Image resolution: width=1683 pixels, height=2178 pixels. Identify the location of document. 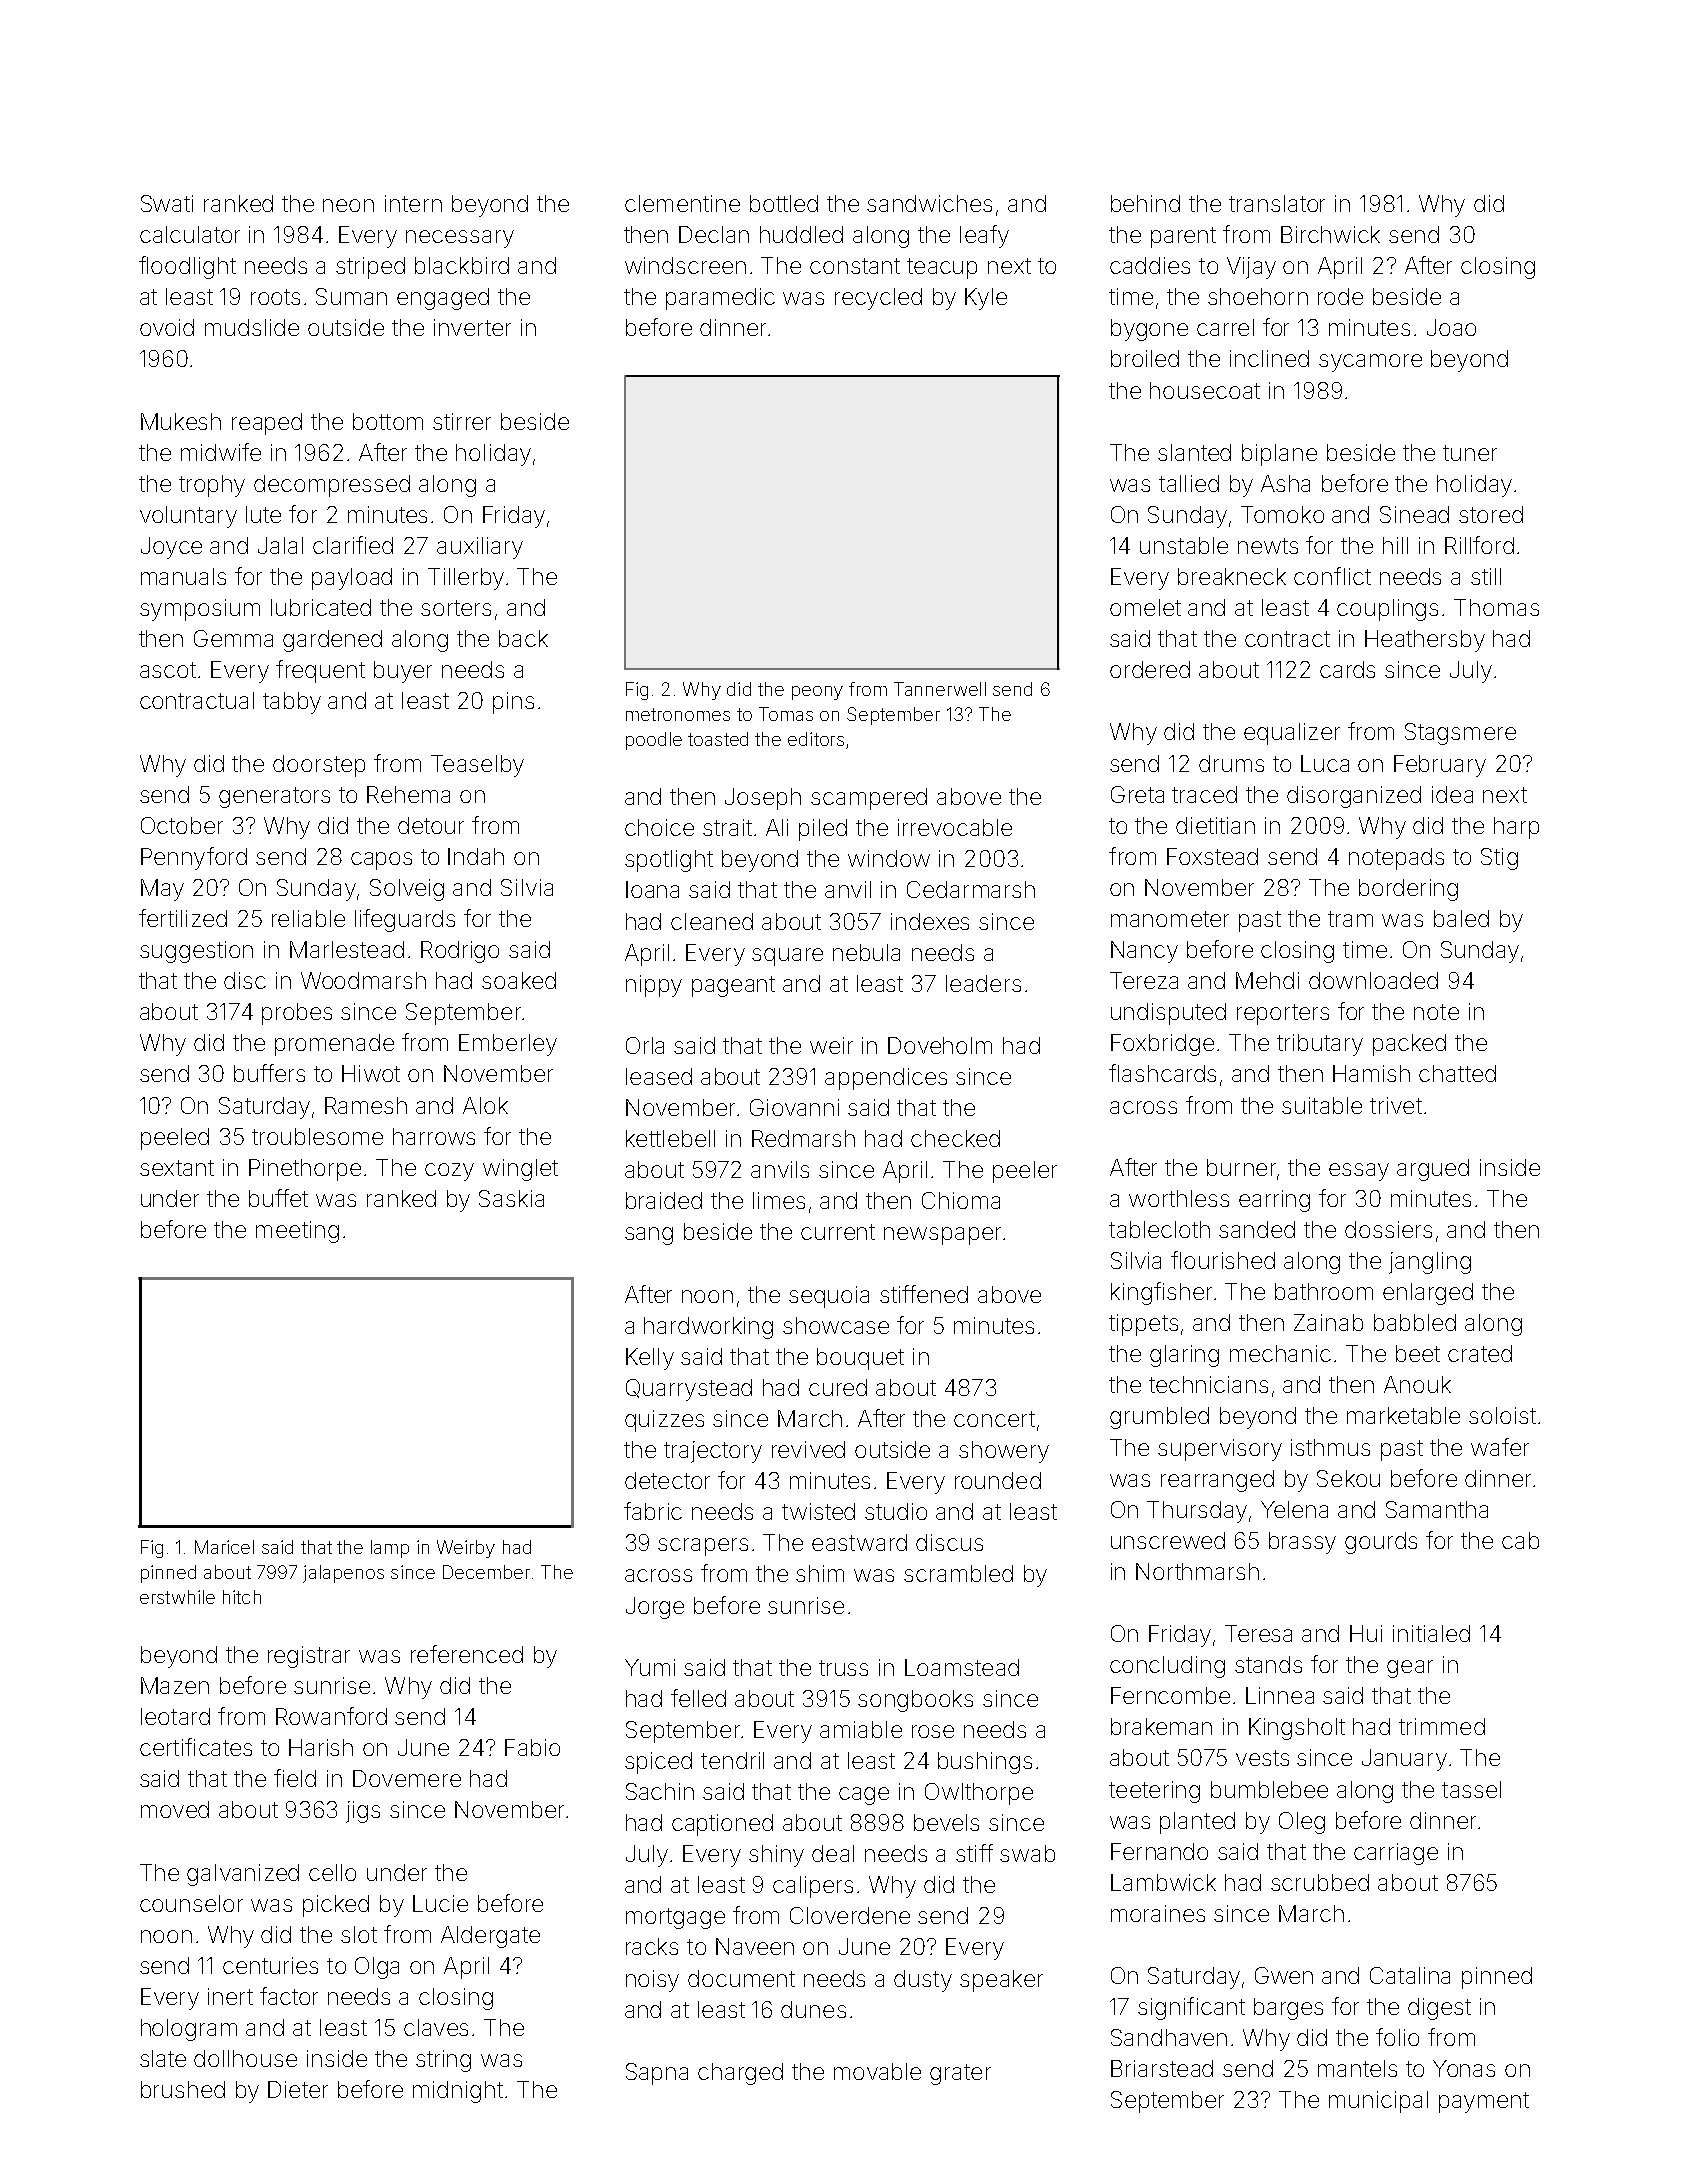
(741, 1978).
